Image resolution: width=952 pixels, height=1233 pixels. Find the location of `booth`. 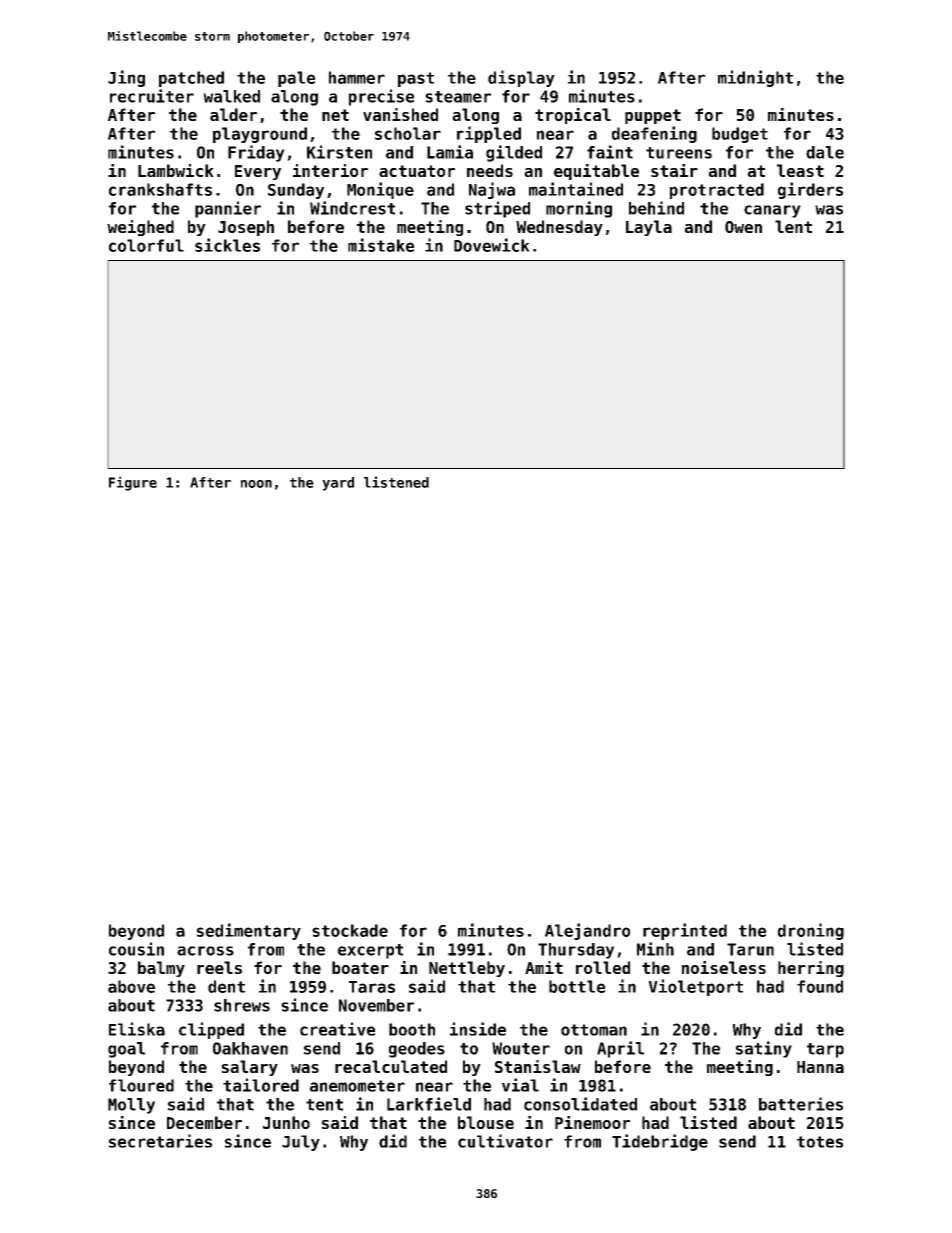

booth is located at coordinates (412, 1029).
